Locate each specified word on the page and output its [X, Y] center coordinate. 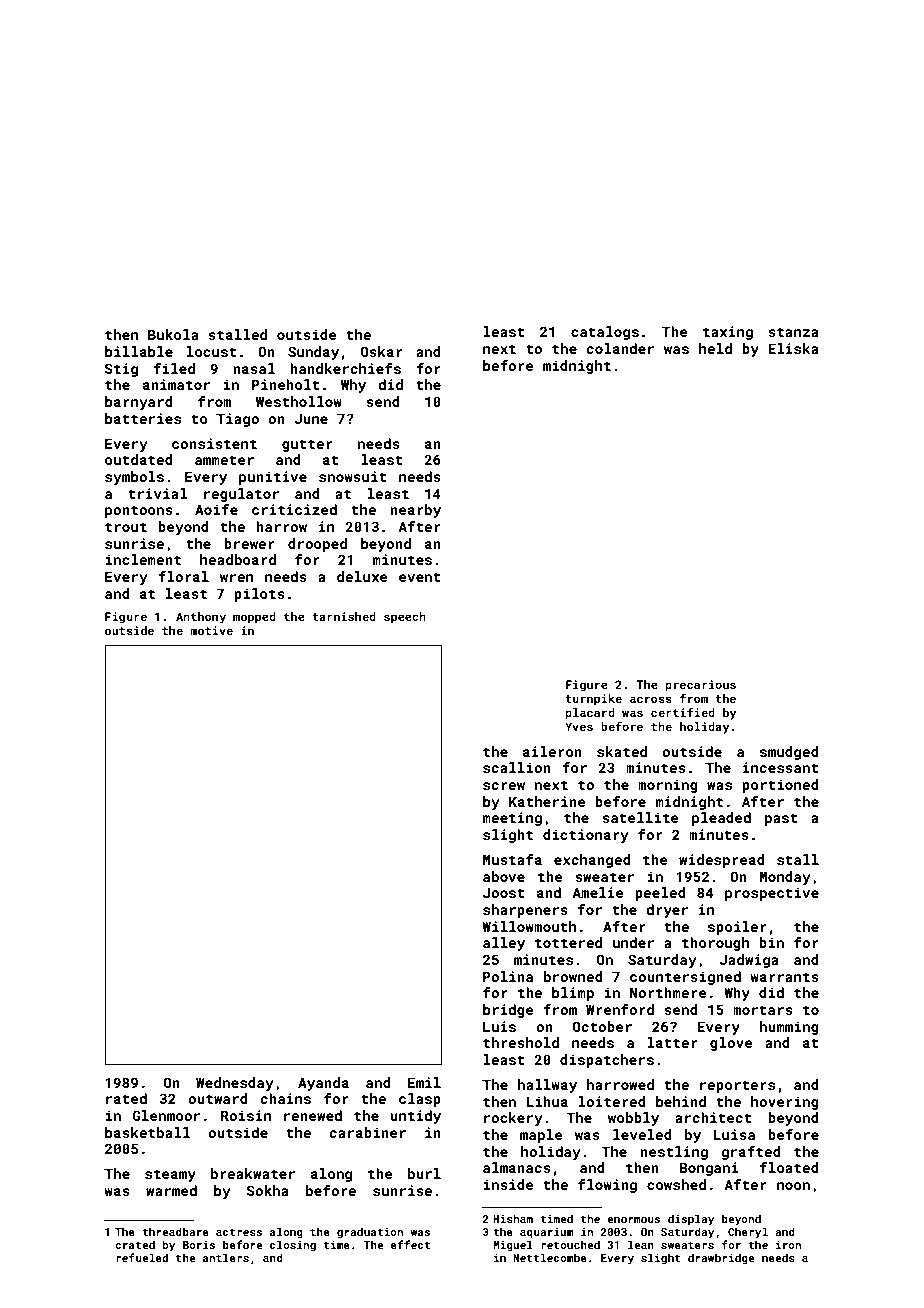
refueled [142, 1257]
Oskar [382, 351]
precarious [701, 686]
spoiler [737, 928]
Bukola [173, 334]
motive [211, 630]
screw [504, 786]
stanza [793, 332]
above [504, 876]
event [420, 577]
